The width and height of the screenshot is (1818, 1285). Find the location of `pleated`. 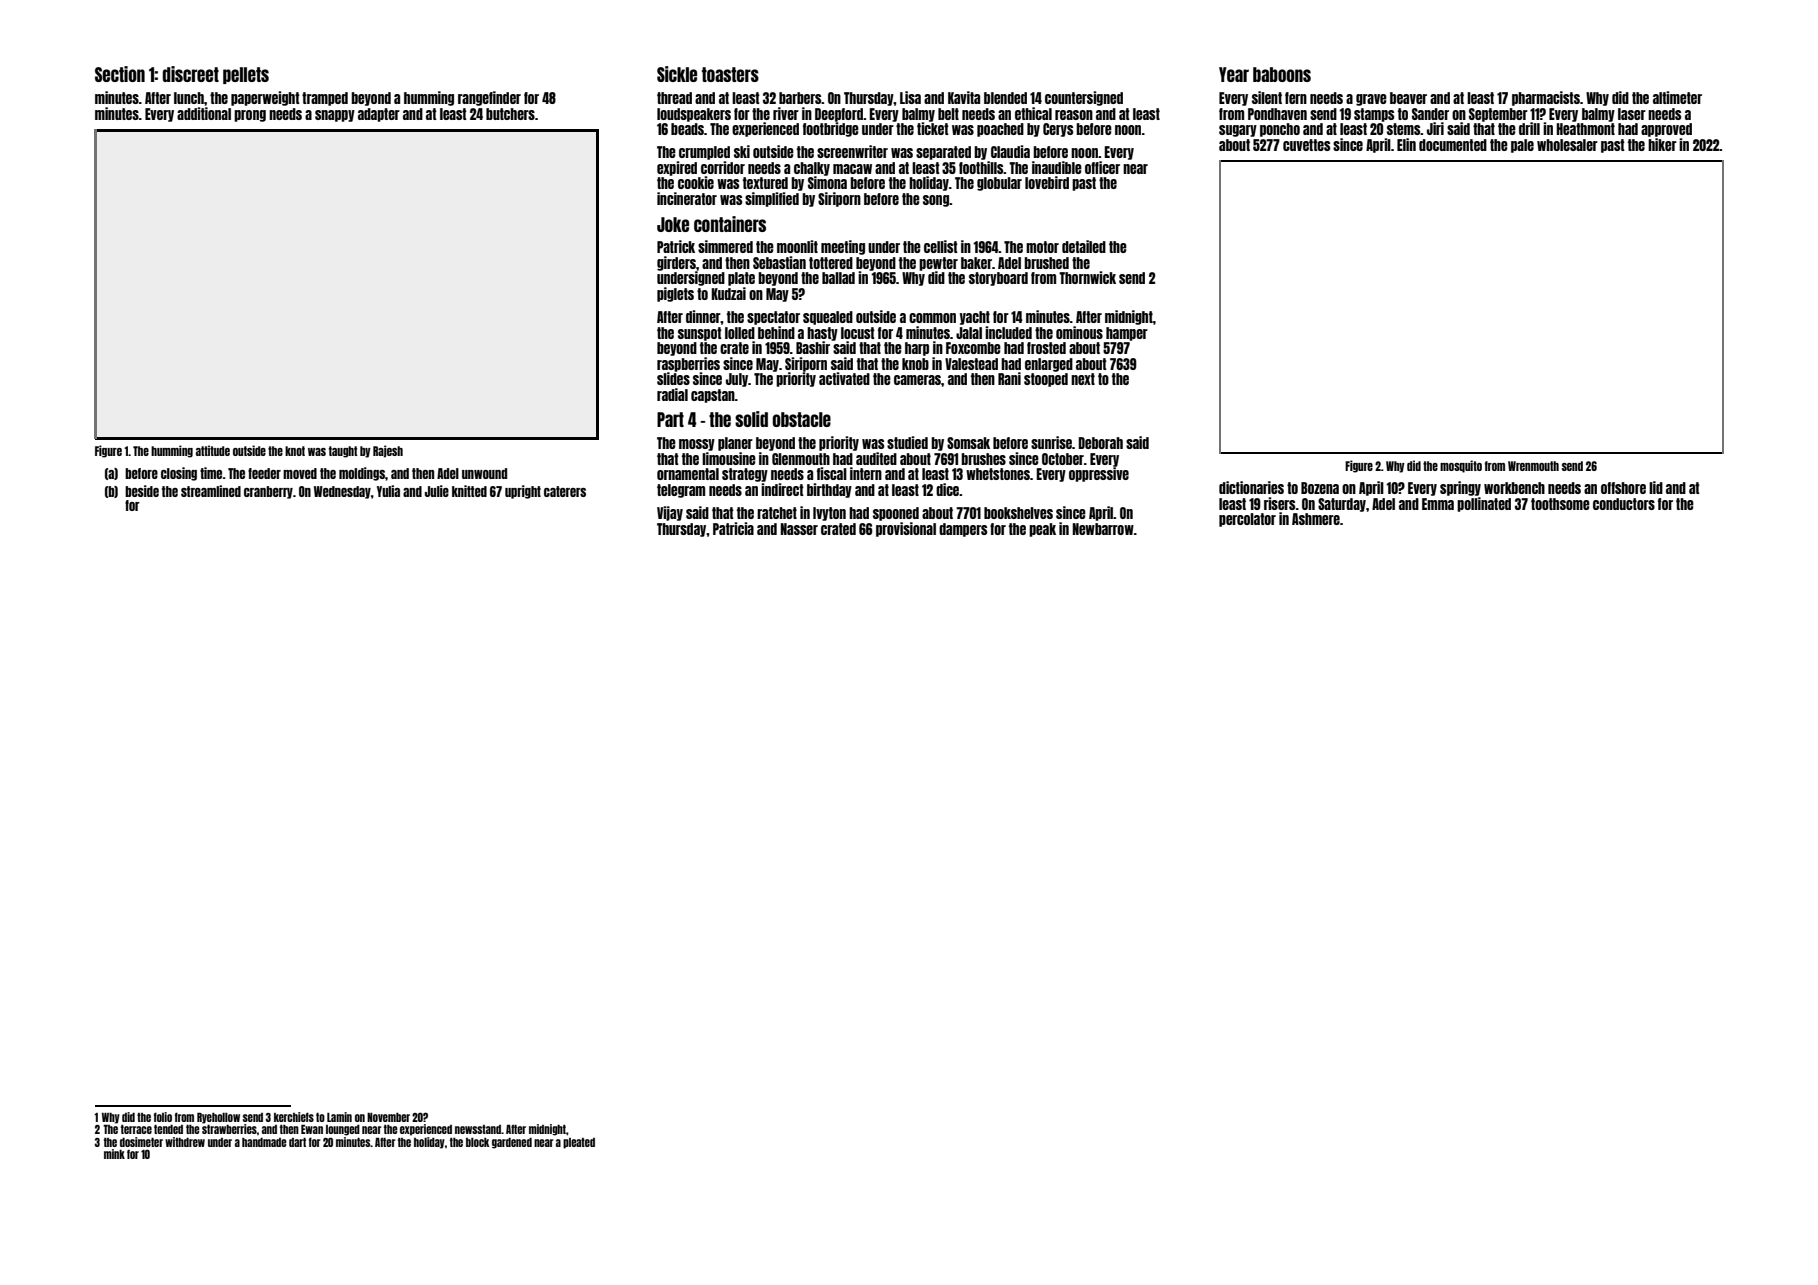

pleated is located at coordinates (579, 1143).
